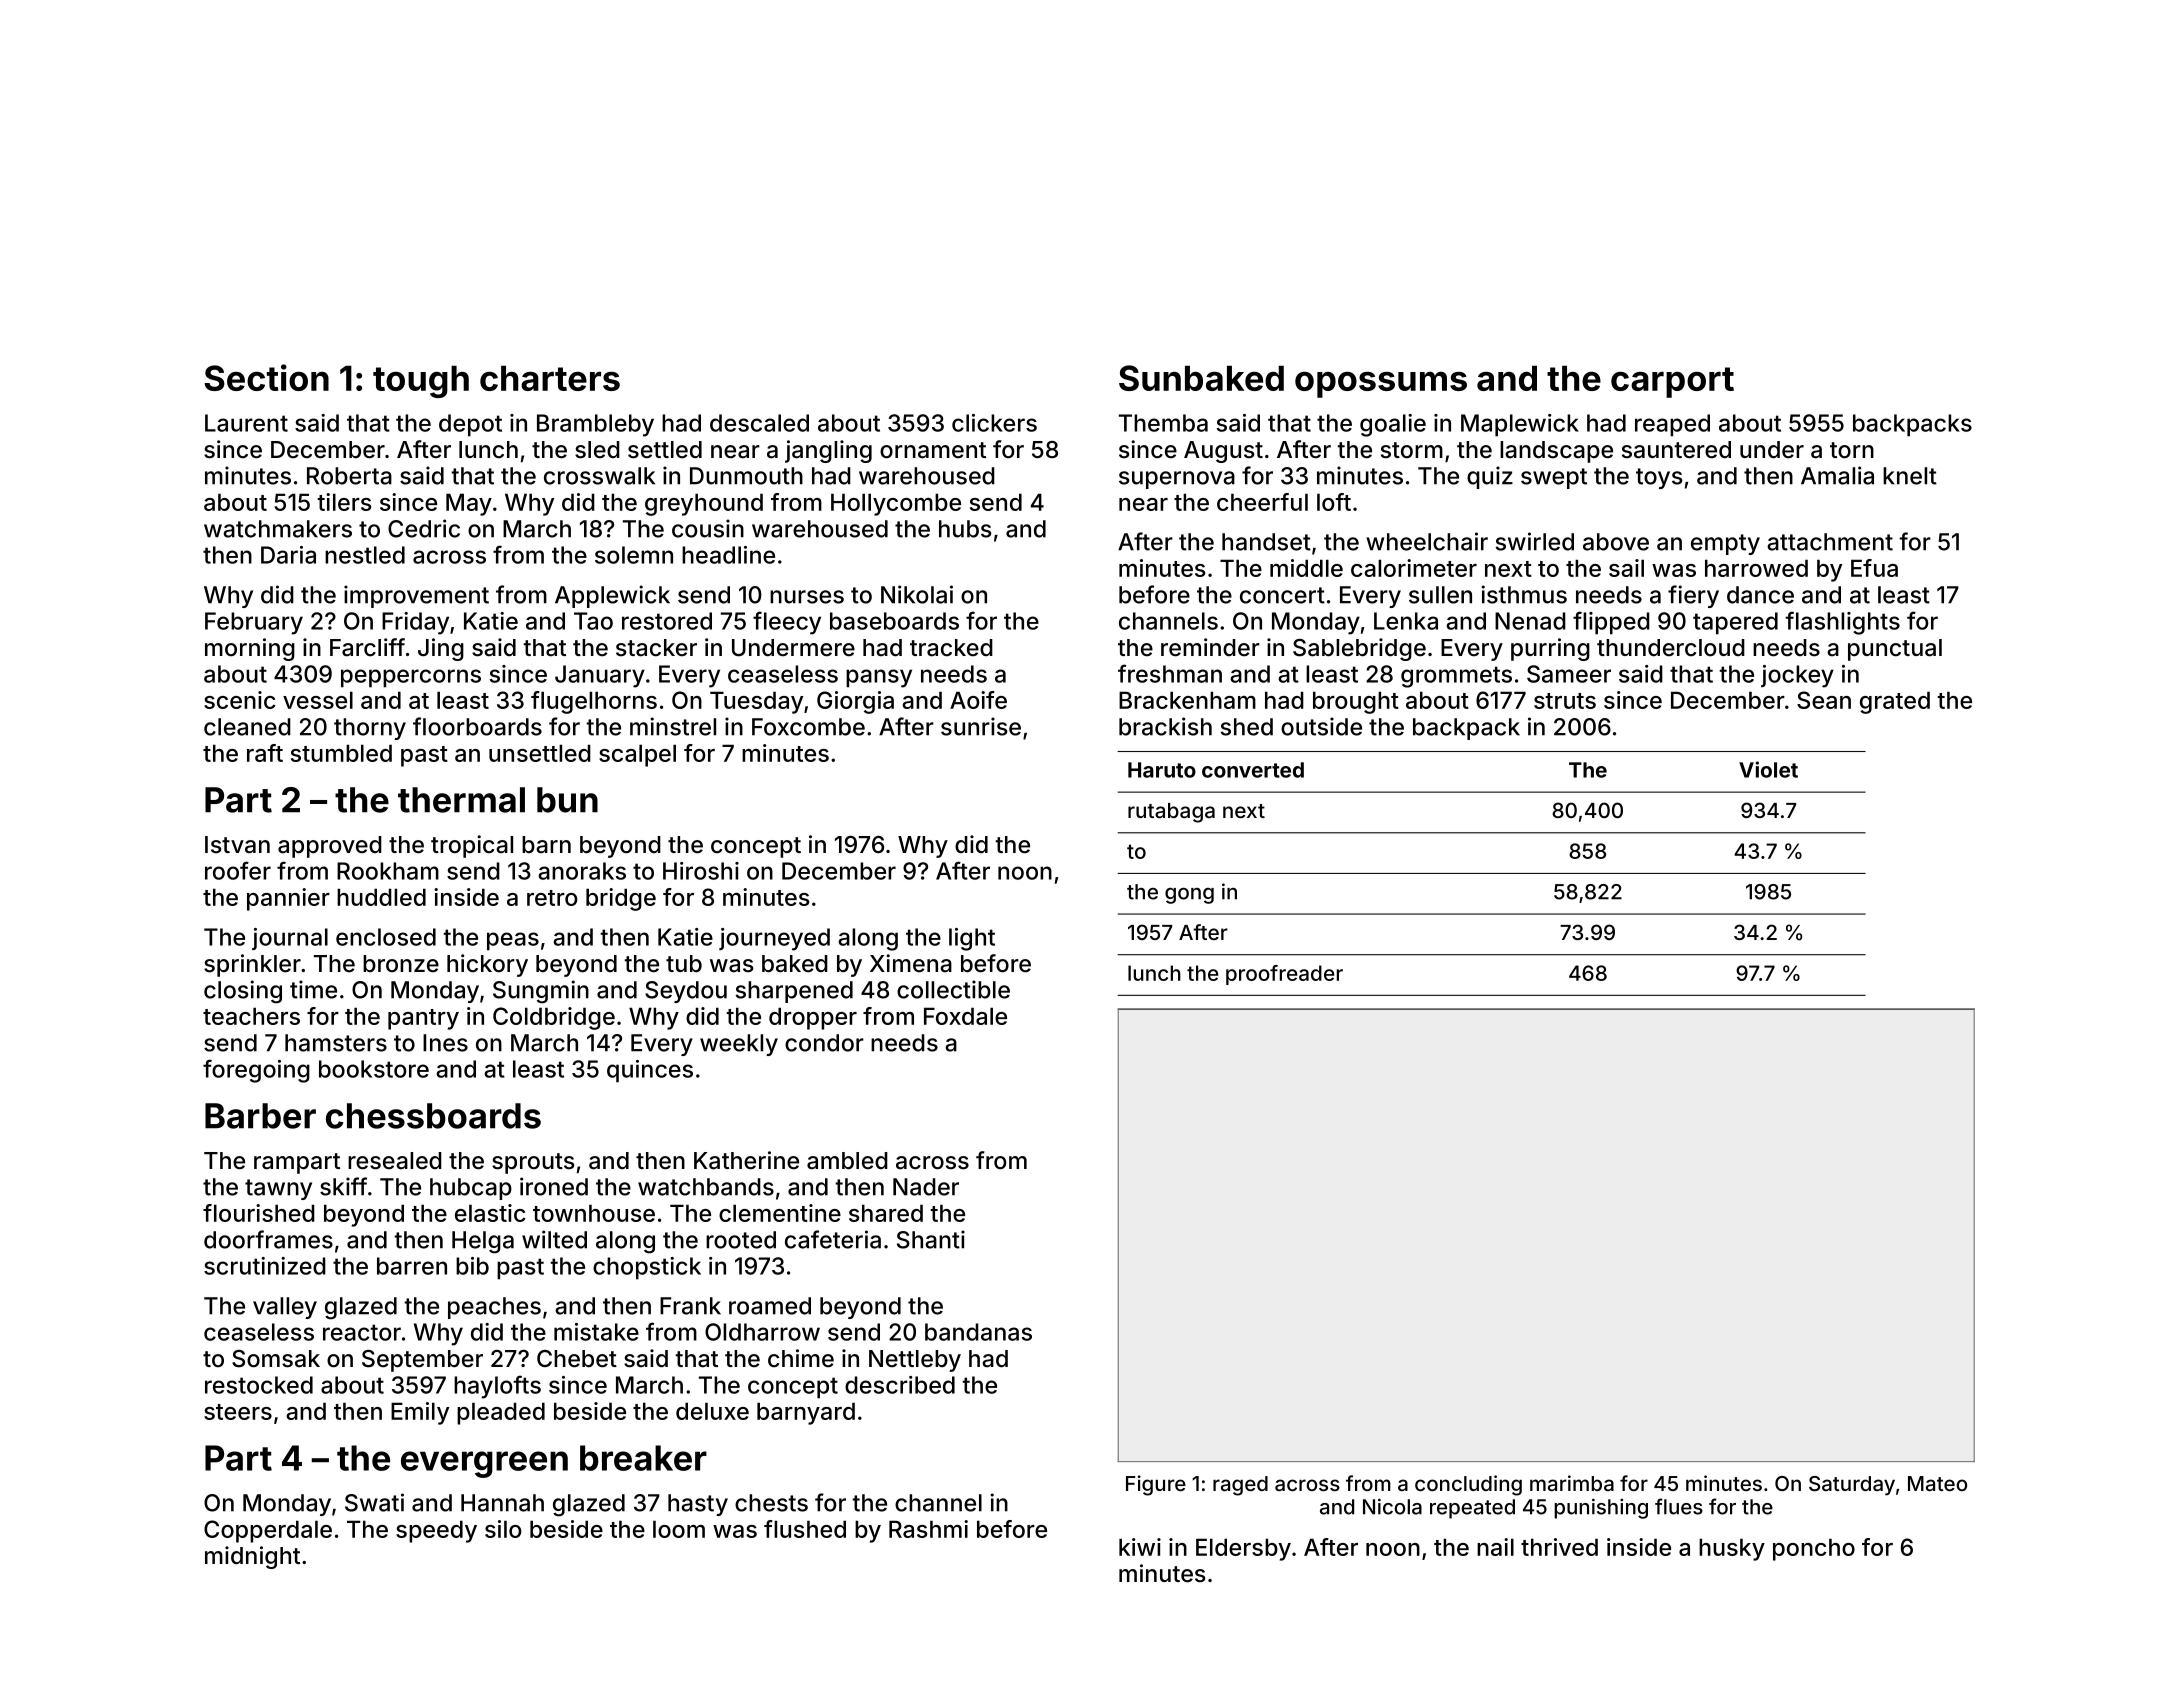  What do you see at coordinates (1937, 1483) in the screenshot?
I see `Mateo` at bounding box center [1937, 1483].
